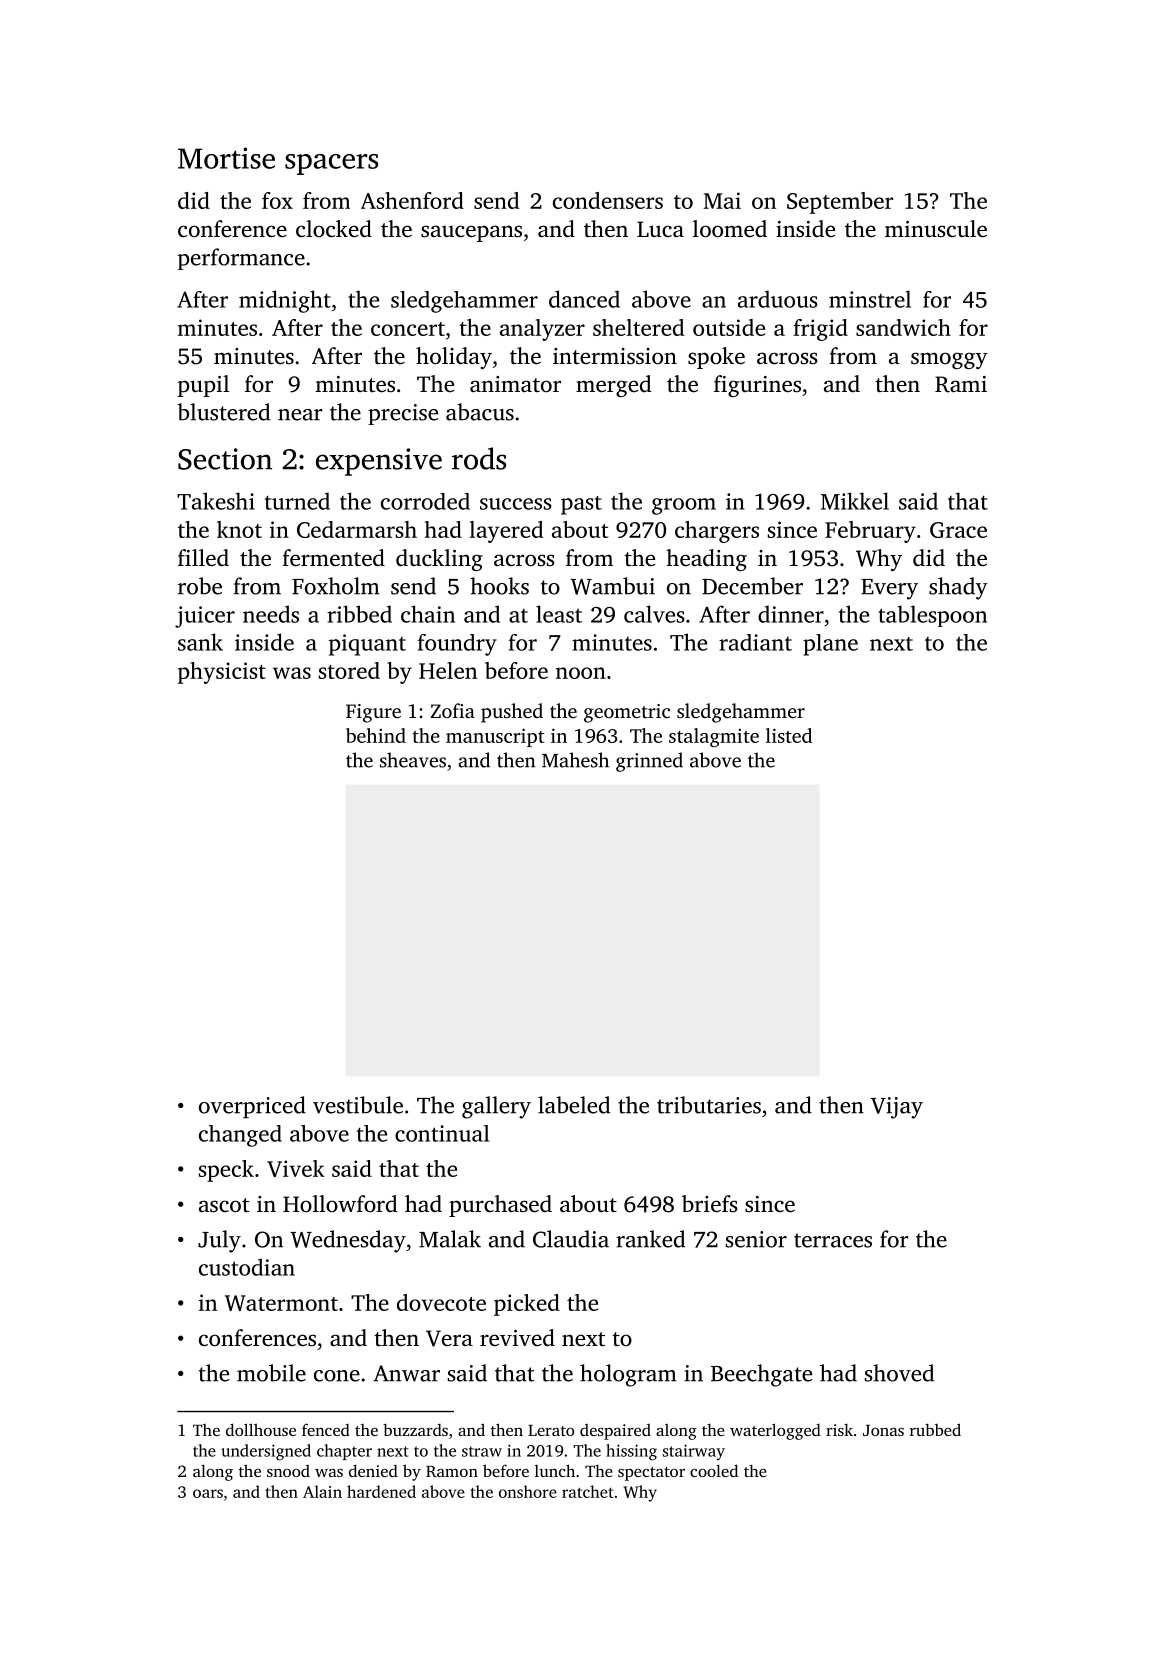 This image has height=1654, width=1165. What do you see at coordinates (889, 589) in the image?
I see `Every` at bounding box center [889, 589].
